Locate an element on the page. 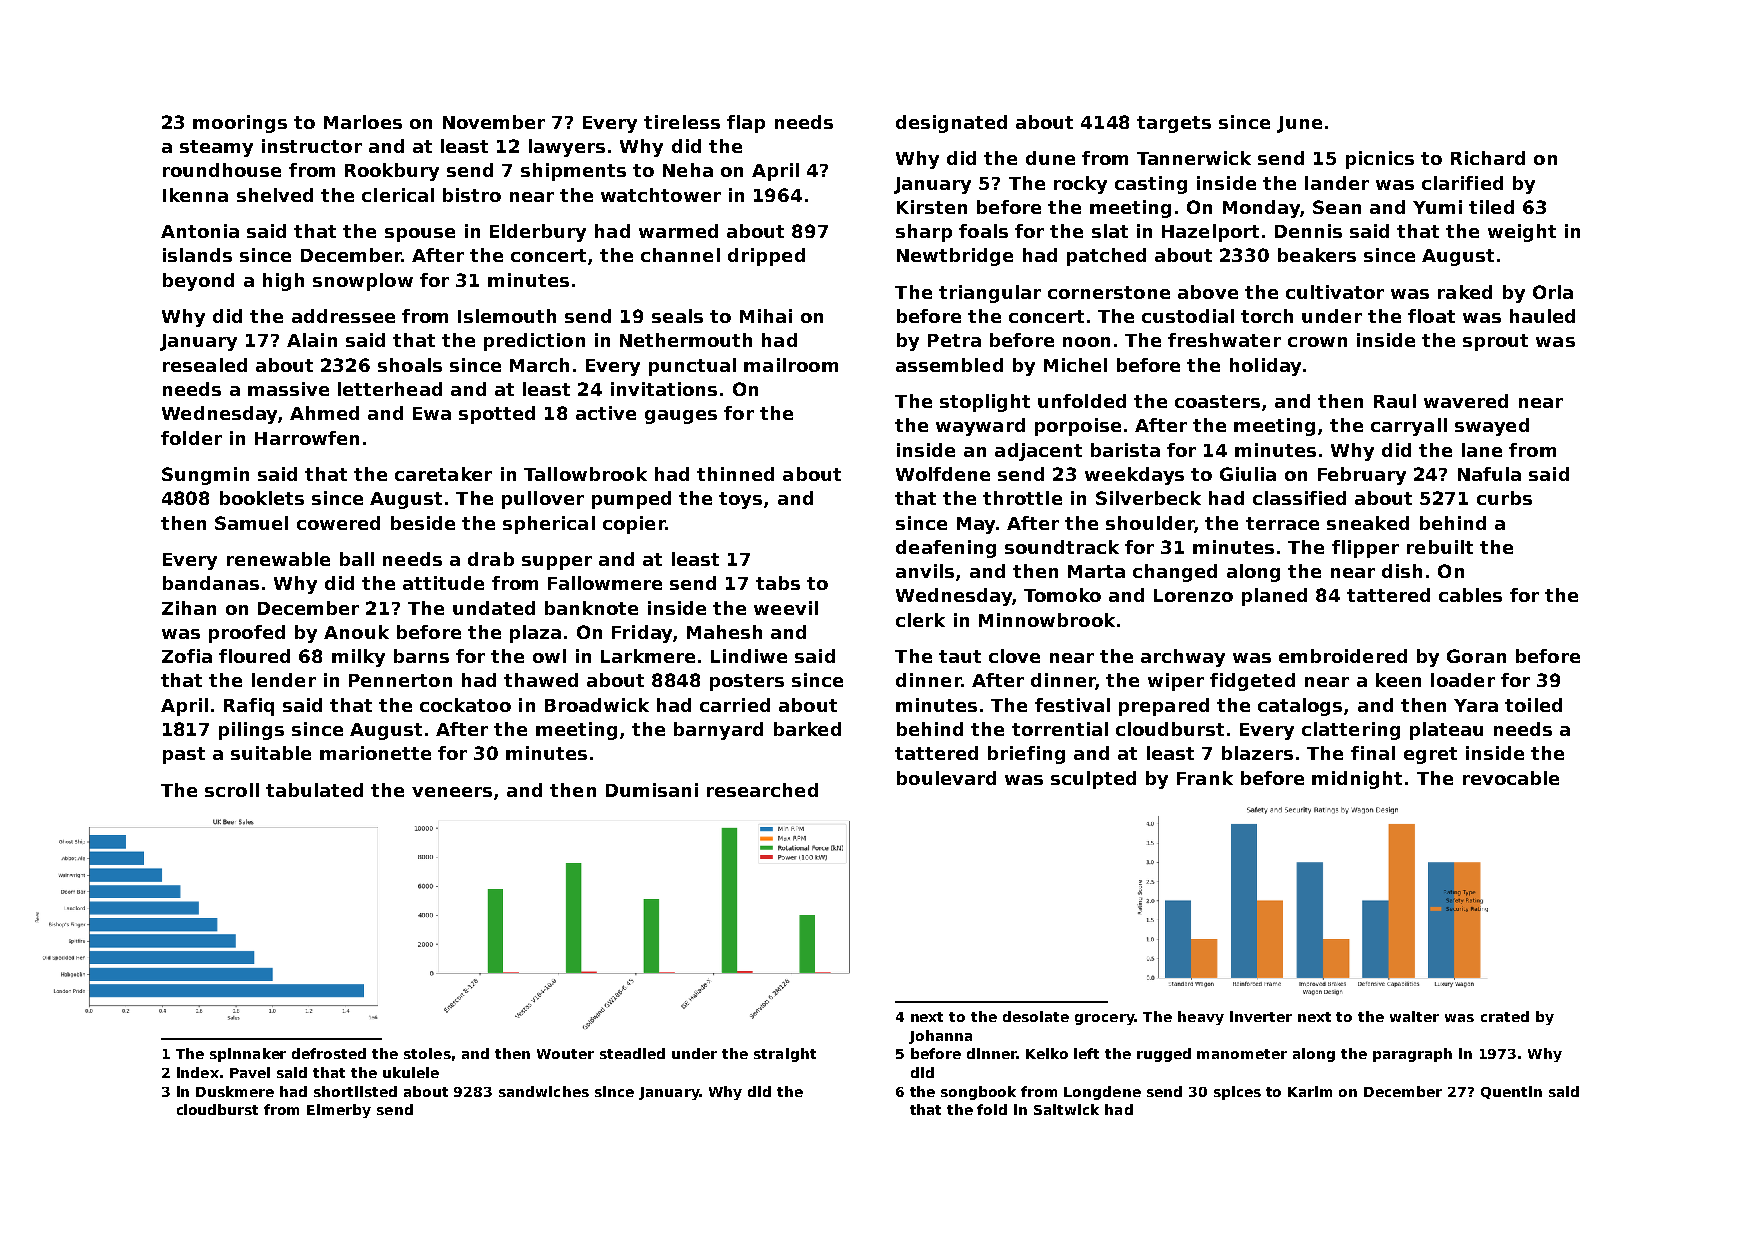  Larkmere is located at coordinates (648, 656).
